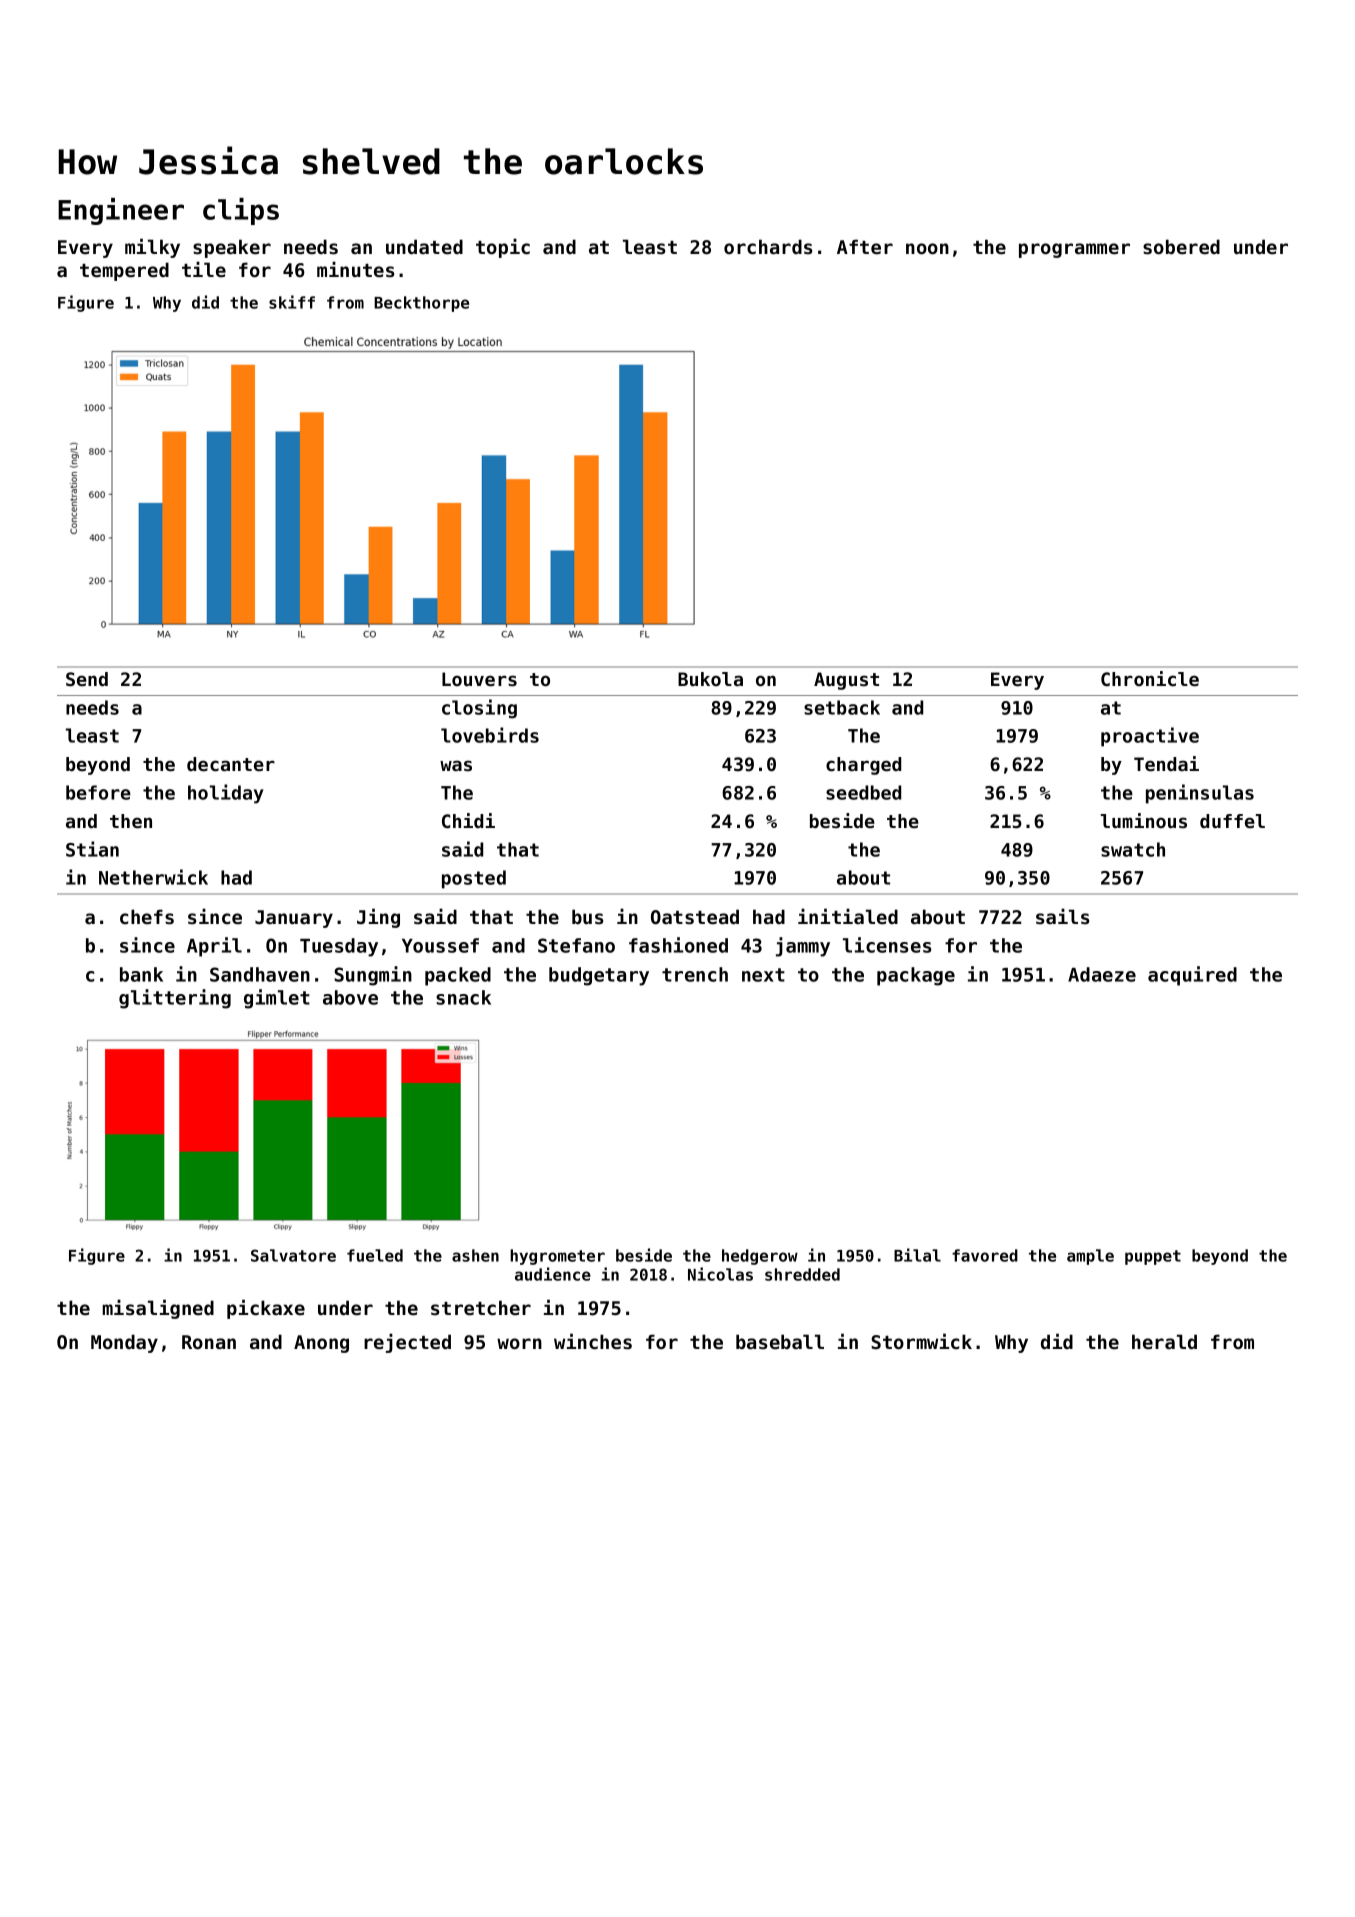 Image resolution: width=1355 pixels, height=1917 pixels. I want to click on sobered, so click(1181, 247).
